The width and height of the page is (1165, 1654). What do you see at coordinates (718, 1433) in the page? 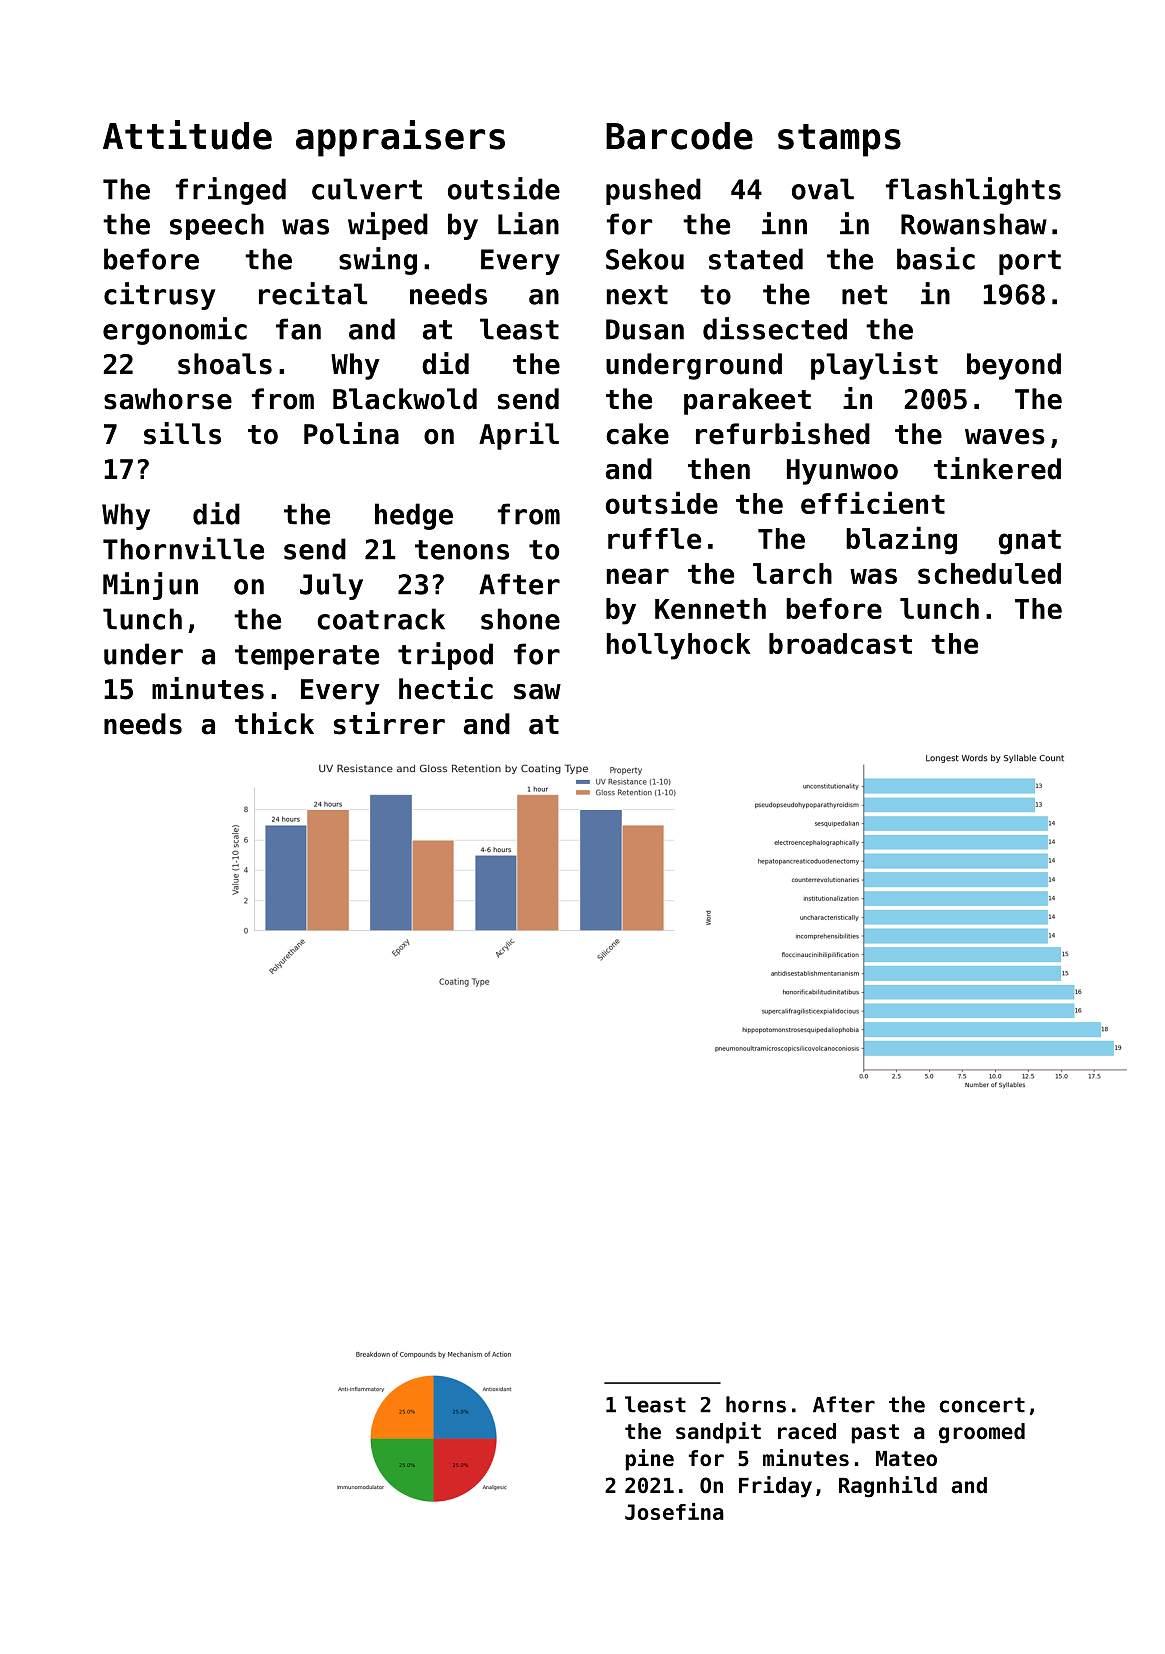
I see `sandpit` at bounding box center [718, 1433].
